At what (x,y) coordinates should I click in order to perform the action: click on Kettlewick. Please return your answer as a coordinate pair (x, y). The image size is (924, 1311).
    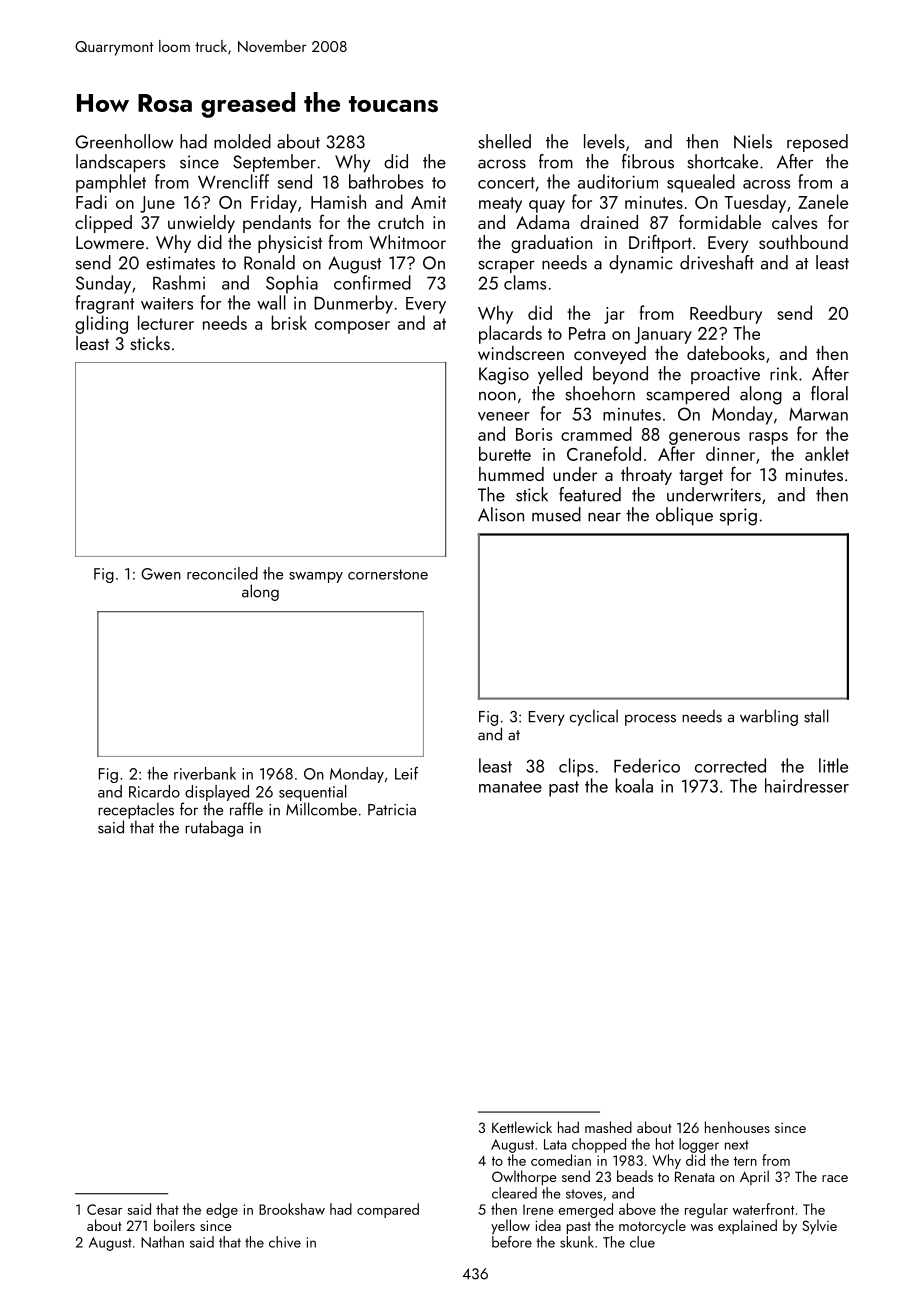
    Looking at the image, I should click on (522, 1127).
